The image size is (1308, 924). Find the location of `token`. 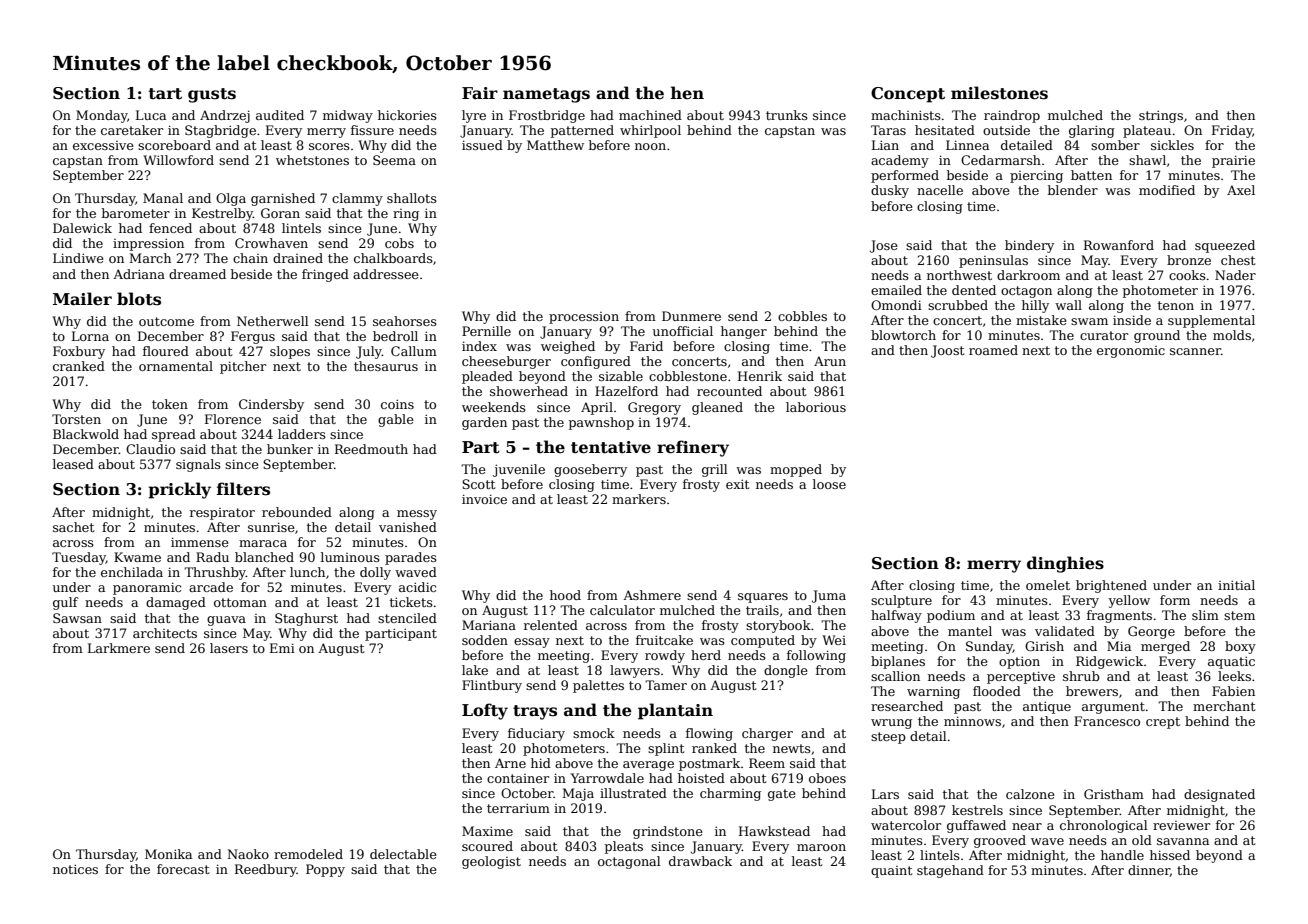

token is located at coordinates (170, 404).
